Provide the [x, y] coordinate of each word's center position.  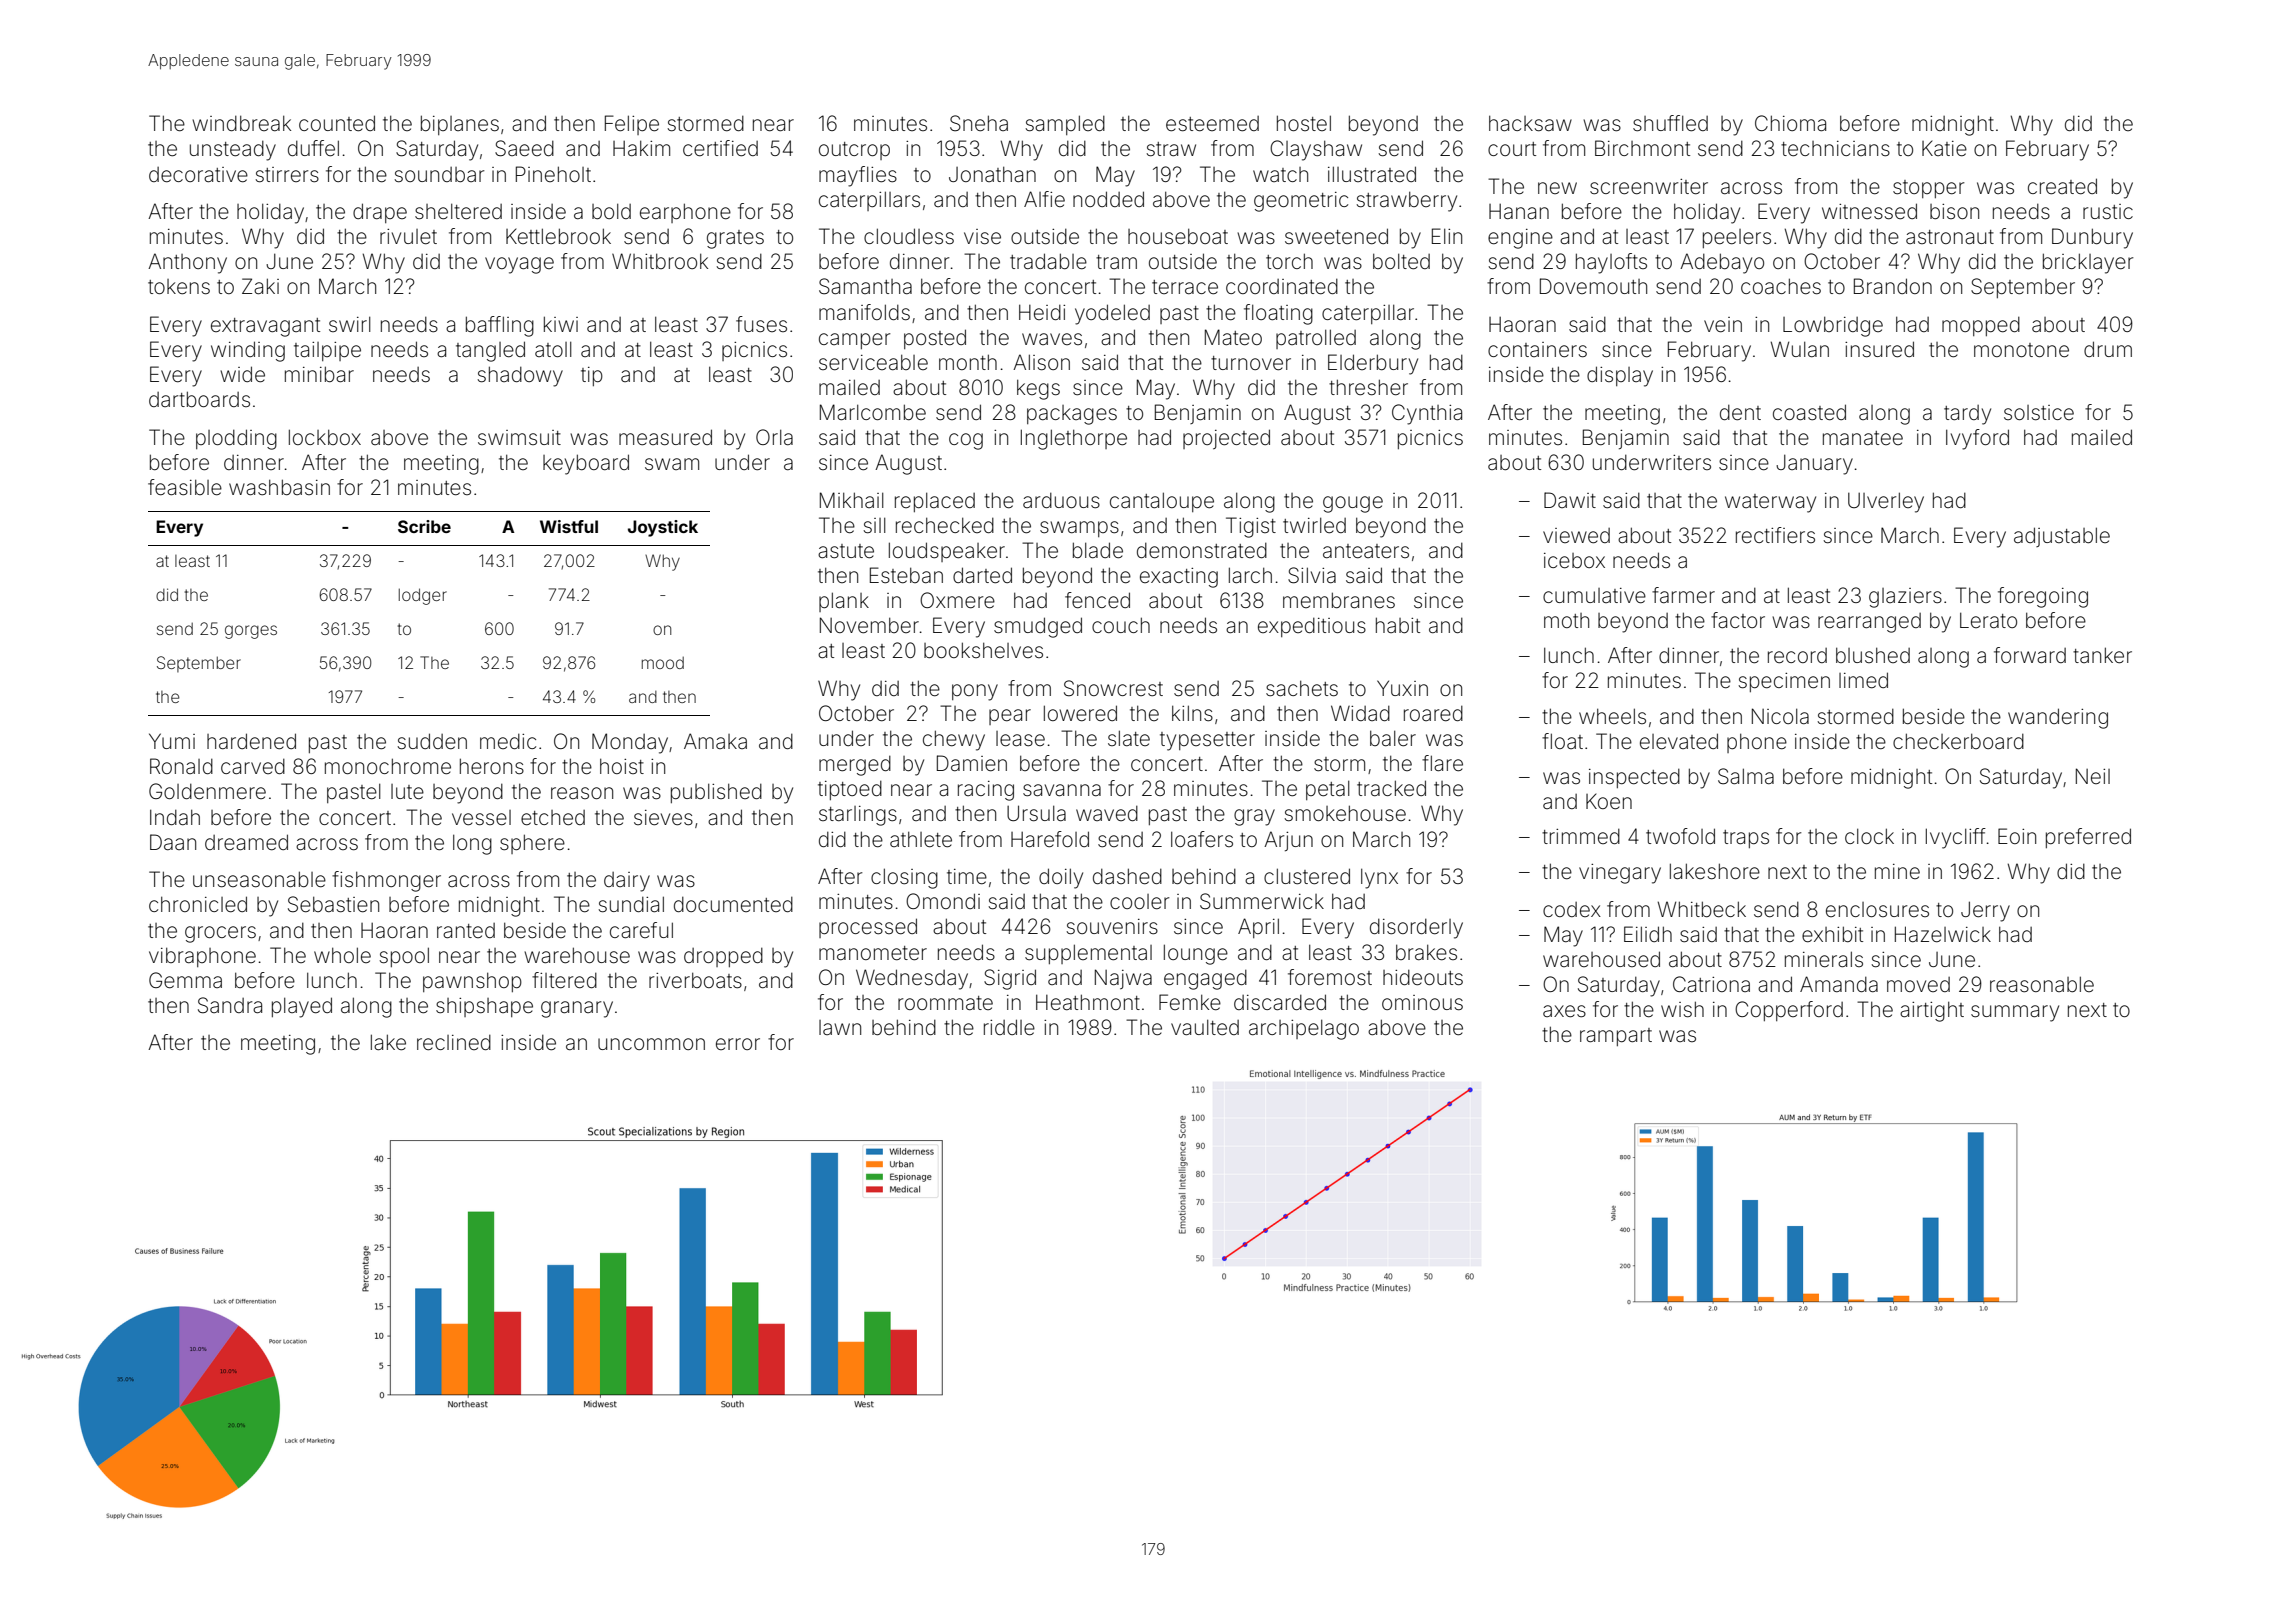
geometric [1301, 202]
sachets [1302, 688]
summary [2015, 1013]
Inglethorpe [1074, 439]
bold [611, 211]
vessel [481, 818]
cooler [1140, 902]
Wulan [1800, 349]
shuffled [1670, 123]
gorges [251, 632]
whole [342, 955]
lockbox [325, 437]
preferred [2088, 838]
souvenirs [1112, 926]
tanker [2102, 655]
